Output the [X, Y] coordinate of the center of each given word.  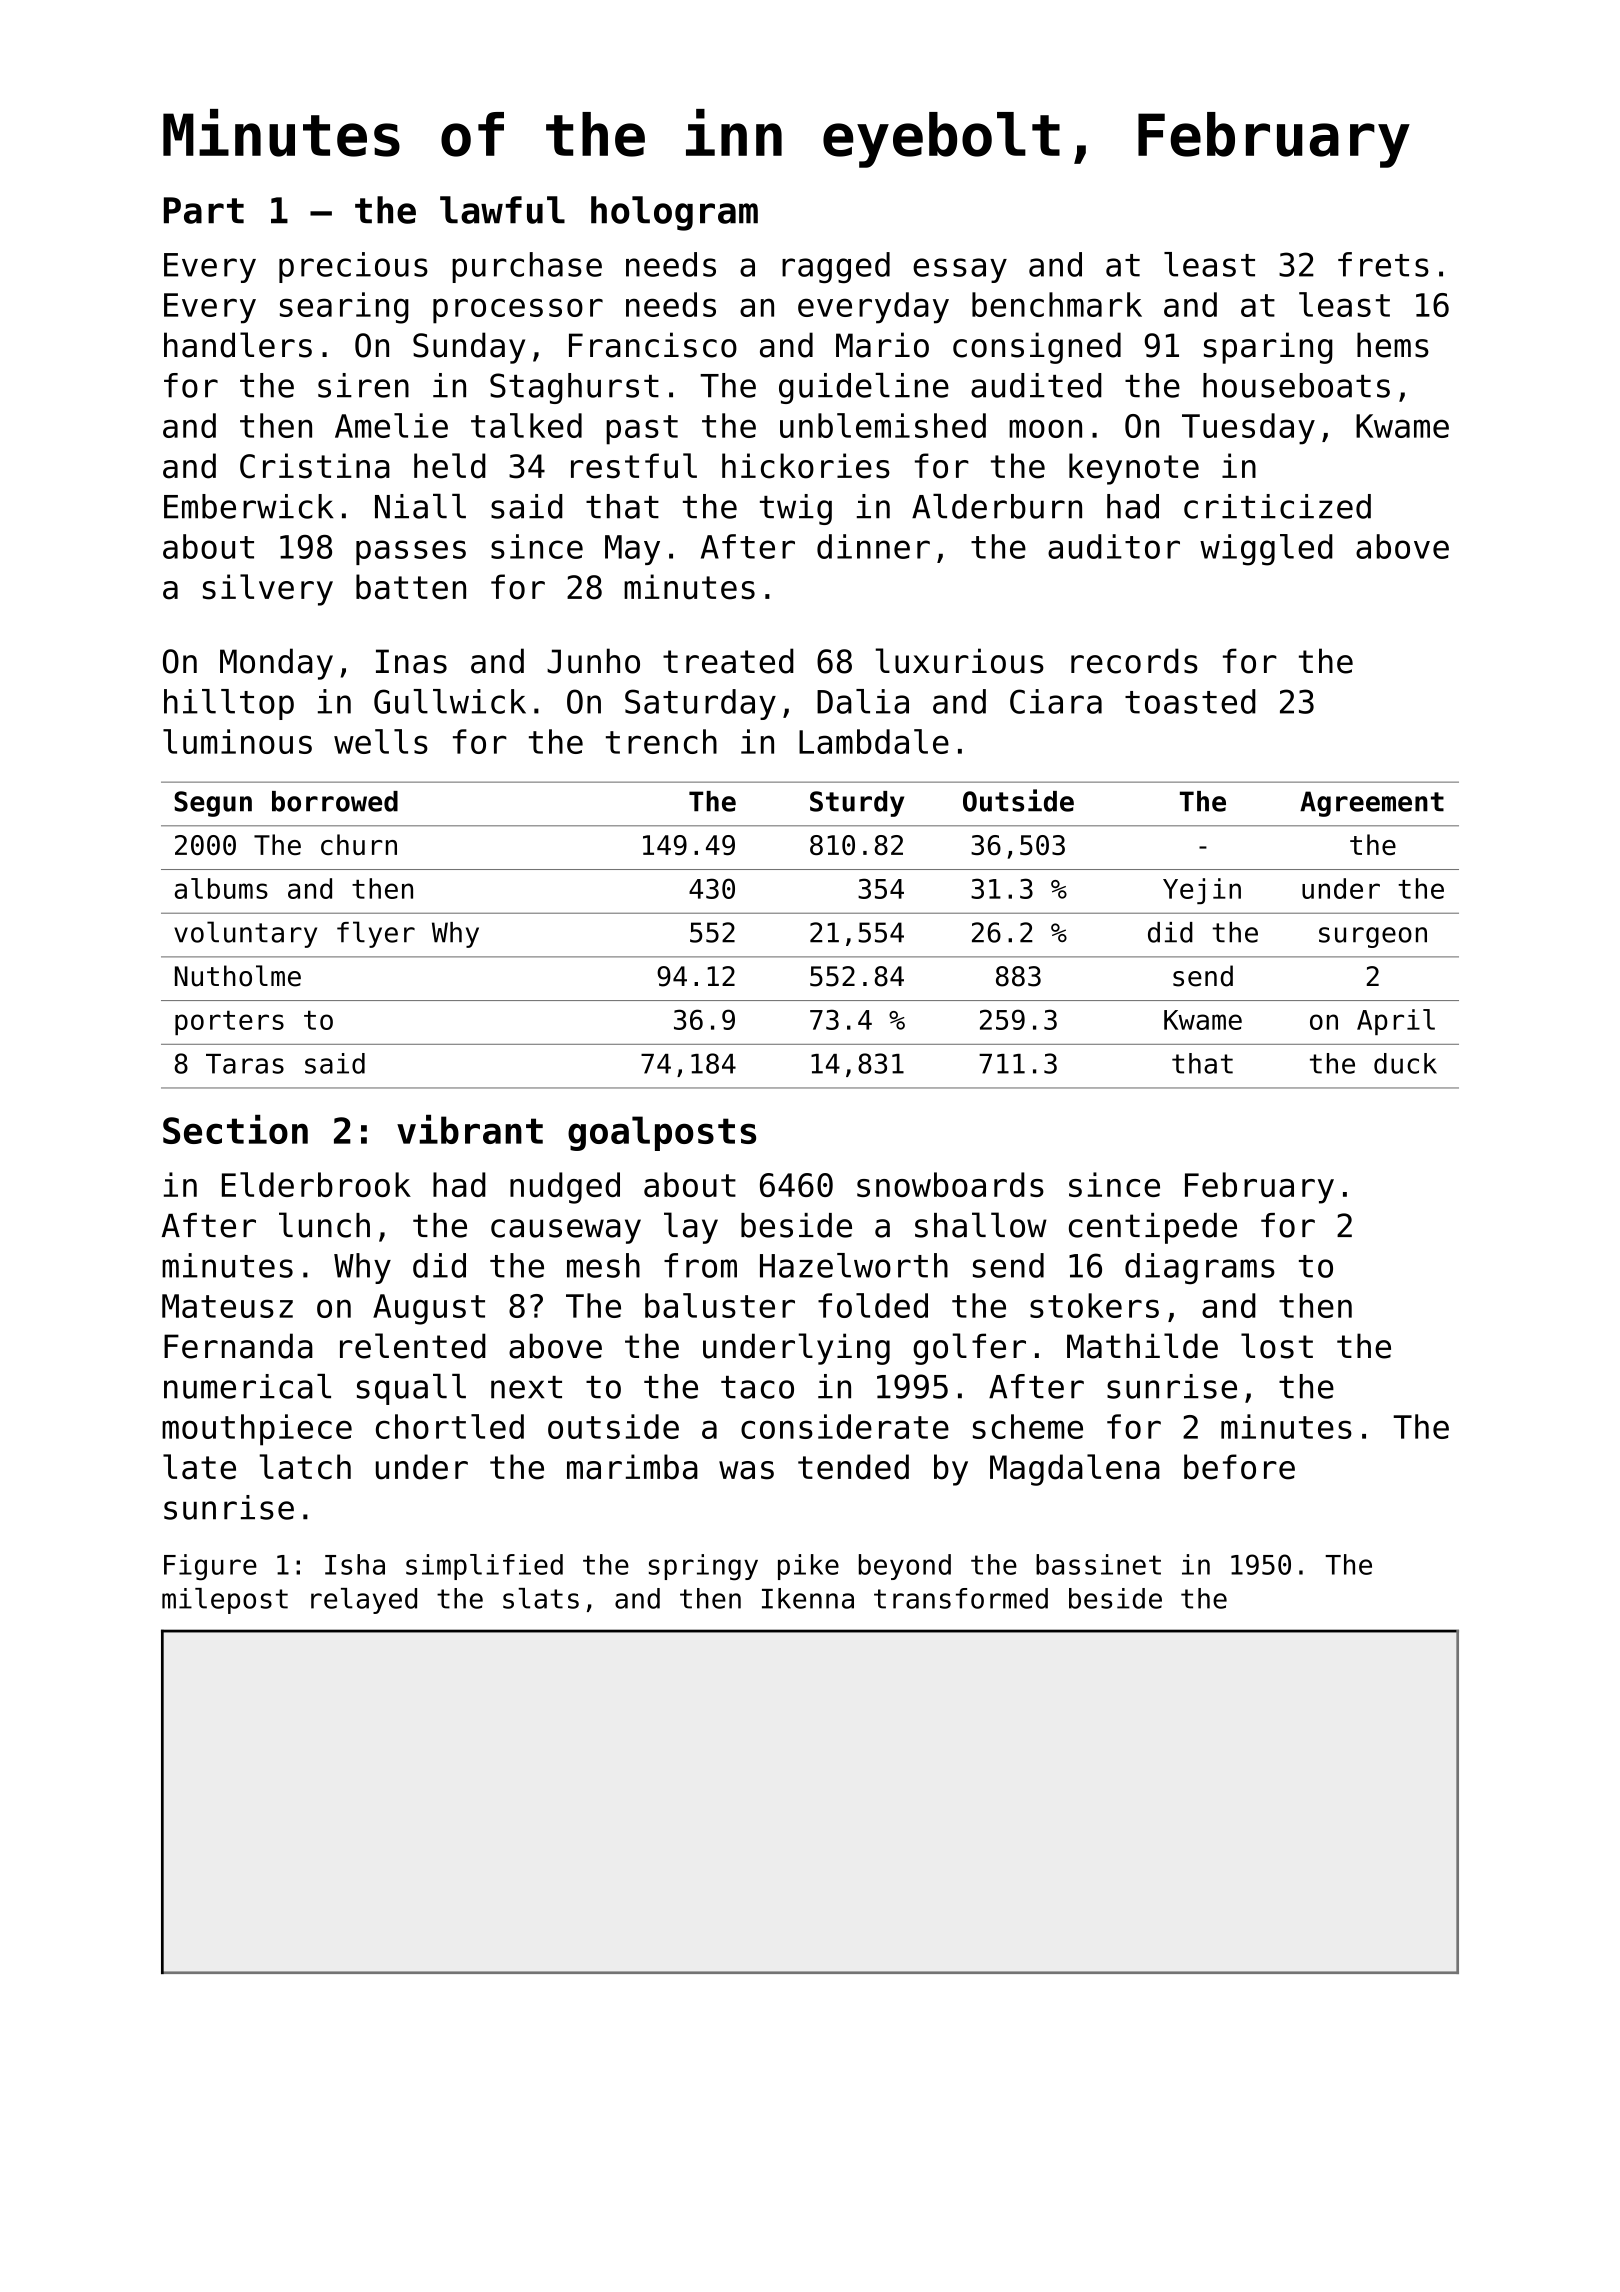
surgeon [1373, 937]
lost [1277, 1346]
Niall [420, 506]
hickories [806, 466]
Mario [882, 345]
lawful [502, 210]
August [429, 1309]
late [199, 1467]
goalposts [662, 1133]
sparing [1268, 348]
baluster [720, 1305]
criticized [1277, 506]
